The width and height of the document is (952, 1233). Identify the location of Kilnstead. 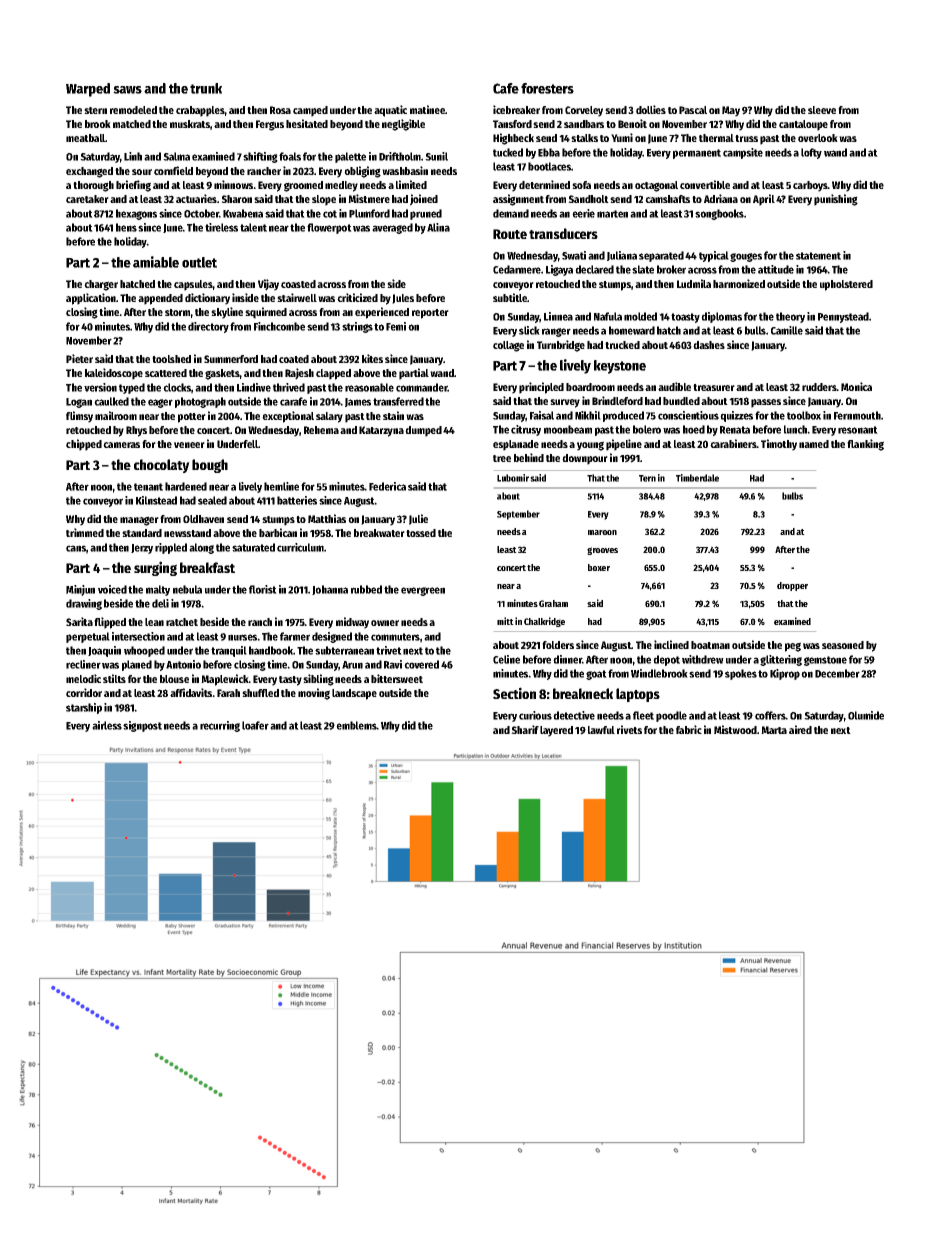
(156, 500).
